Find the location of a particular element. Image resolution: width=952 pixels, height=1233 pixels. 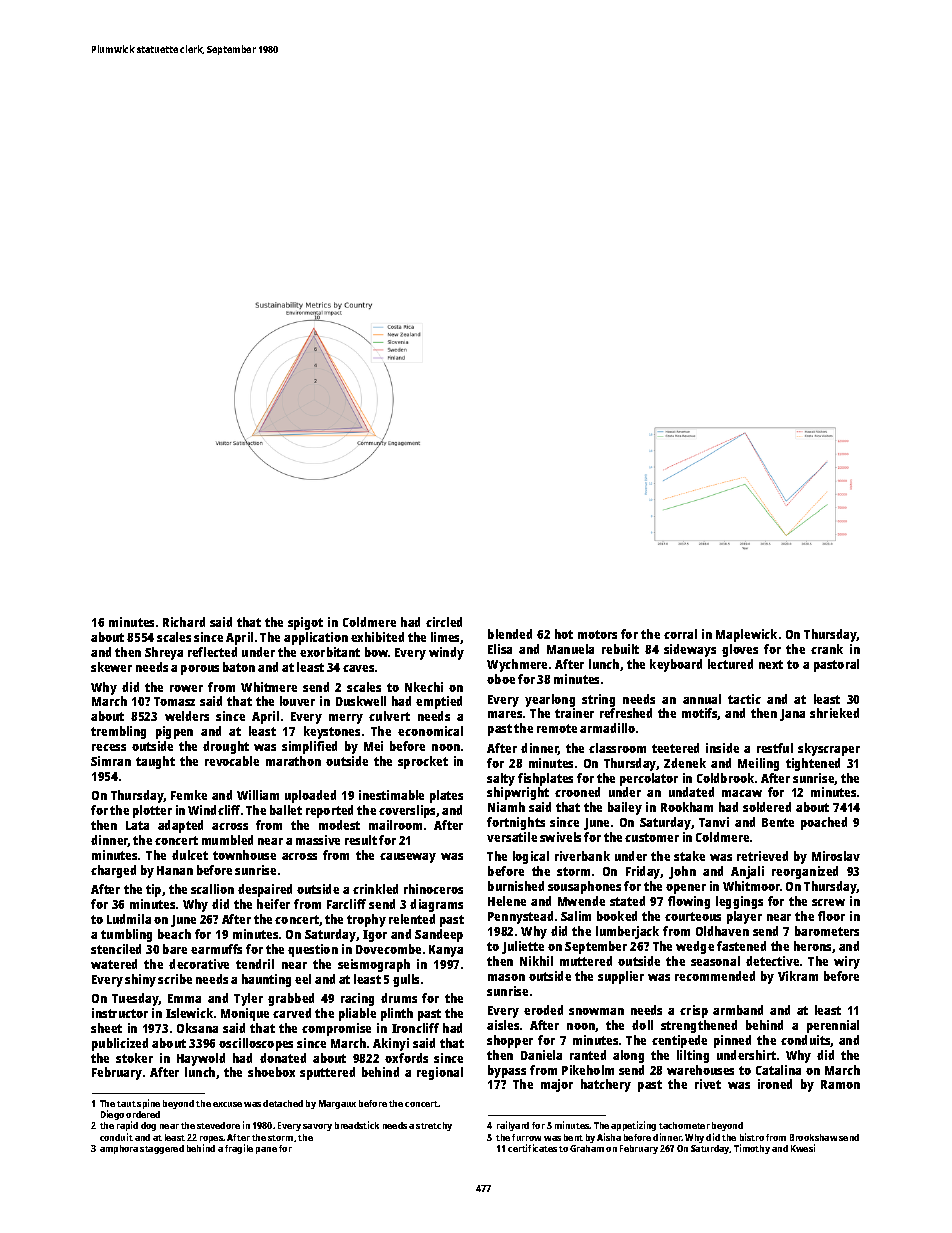

tachometer is located at coordinates (684, 1125).
